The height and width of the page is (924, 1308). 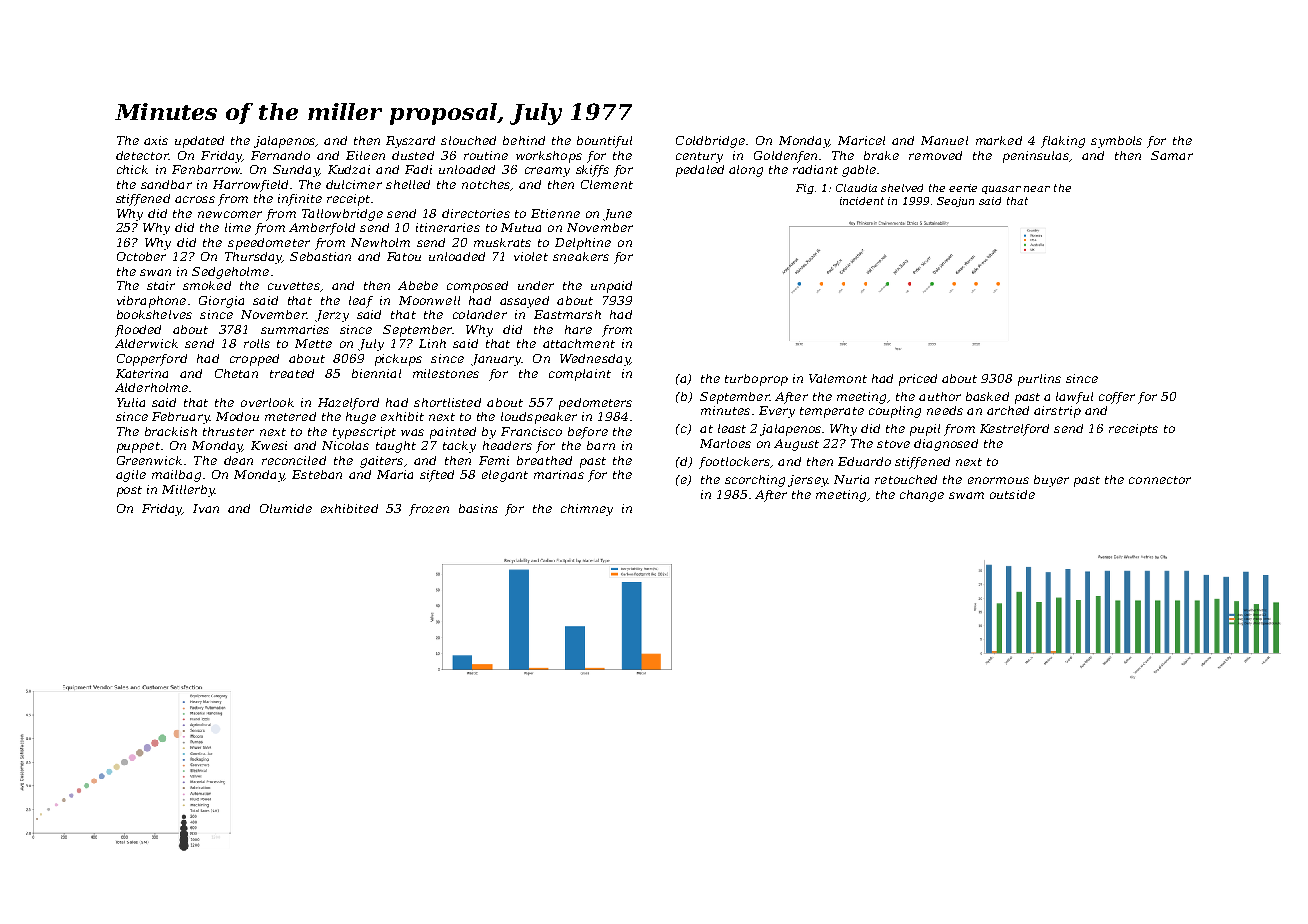 What do you see at coordinates (286, 508) in the page?
I see `Olumide` at bounding box center [286, 508].
